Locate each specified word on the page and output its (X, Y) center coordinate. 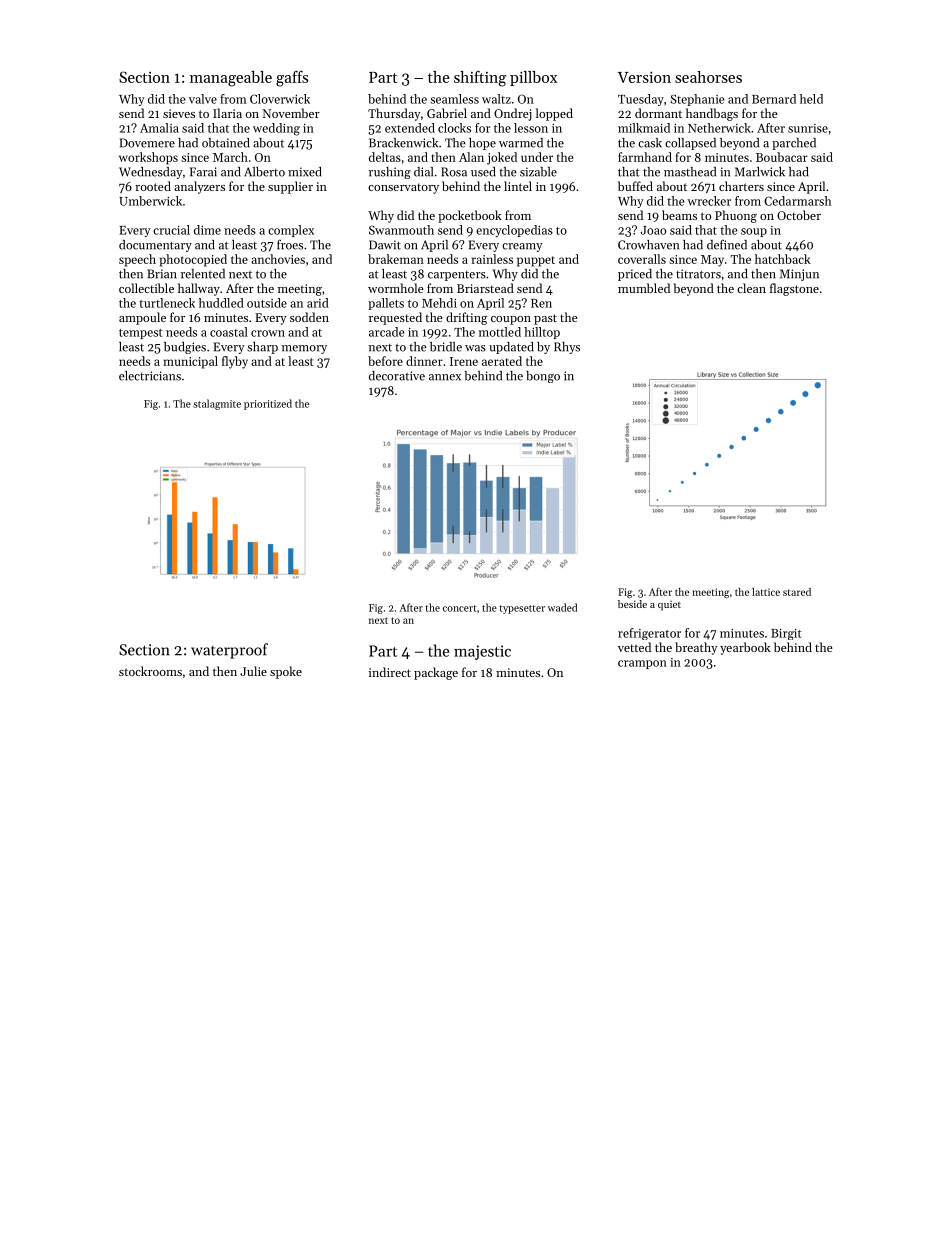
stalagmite (217, 404)
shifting (480, 78)
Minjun (799, 275)
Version (644, 77)
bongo (543, 377)
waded (562, 607)
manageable (231, 79)
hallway (199, 289)
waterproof (229, 651)
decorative (397, 376)
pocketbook (470, 216)
